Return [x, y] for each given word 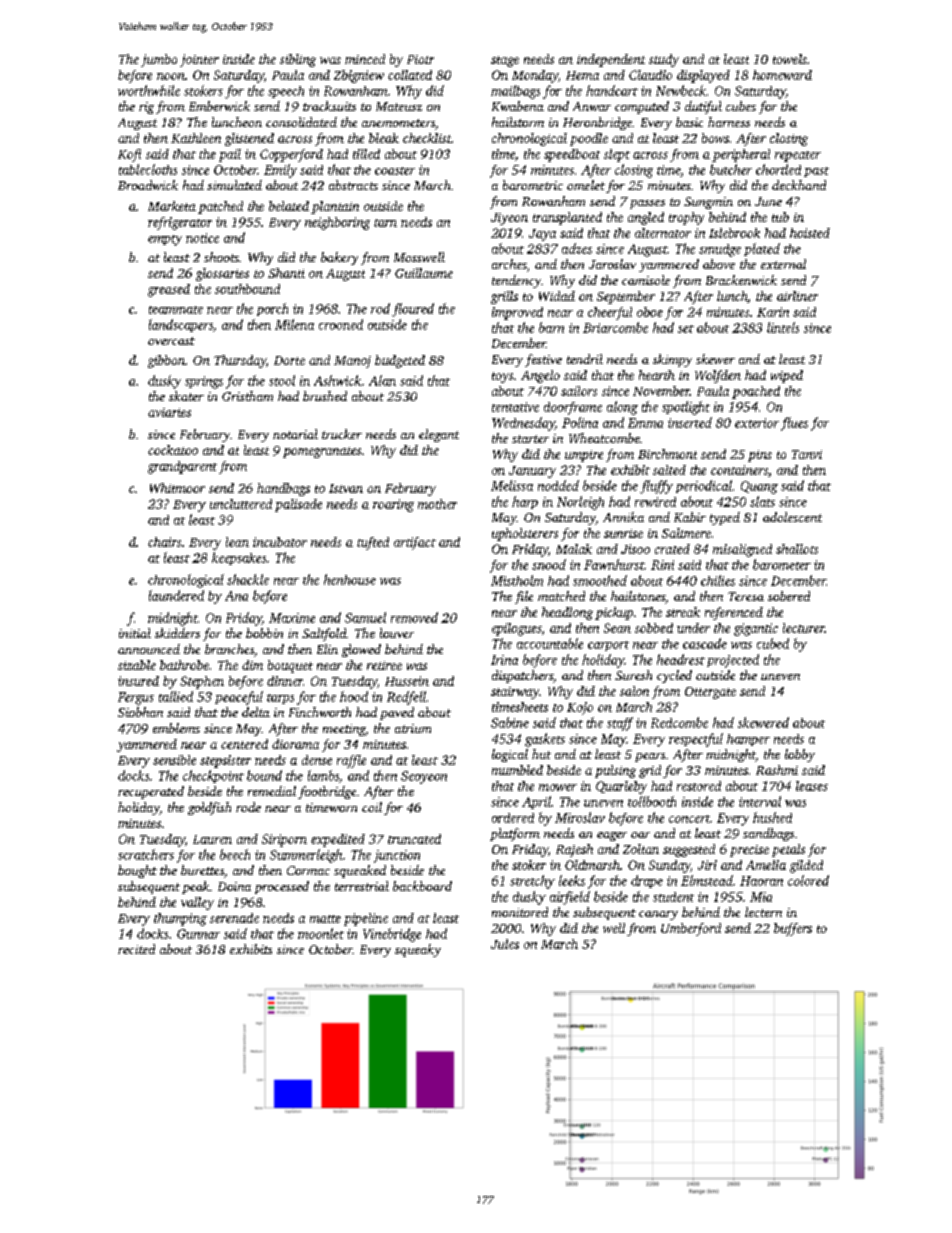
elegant [439, 435]
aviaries [169, 412]
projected [733, 661]
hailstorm [518, 122]
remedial [272, 791]
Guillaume [424, 273]
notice [202, 238]
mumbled [517, 770]
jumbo [159, 60]
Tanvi [807, 454]
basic [689, 122]
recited [136, 949]
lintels [783, 327]
